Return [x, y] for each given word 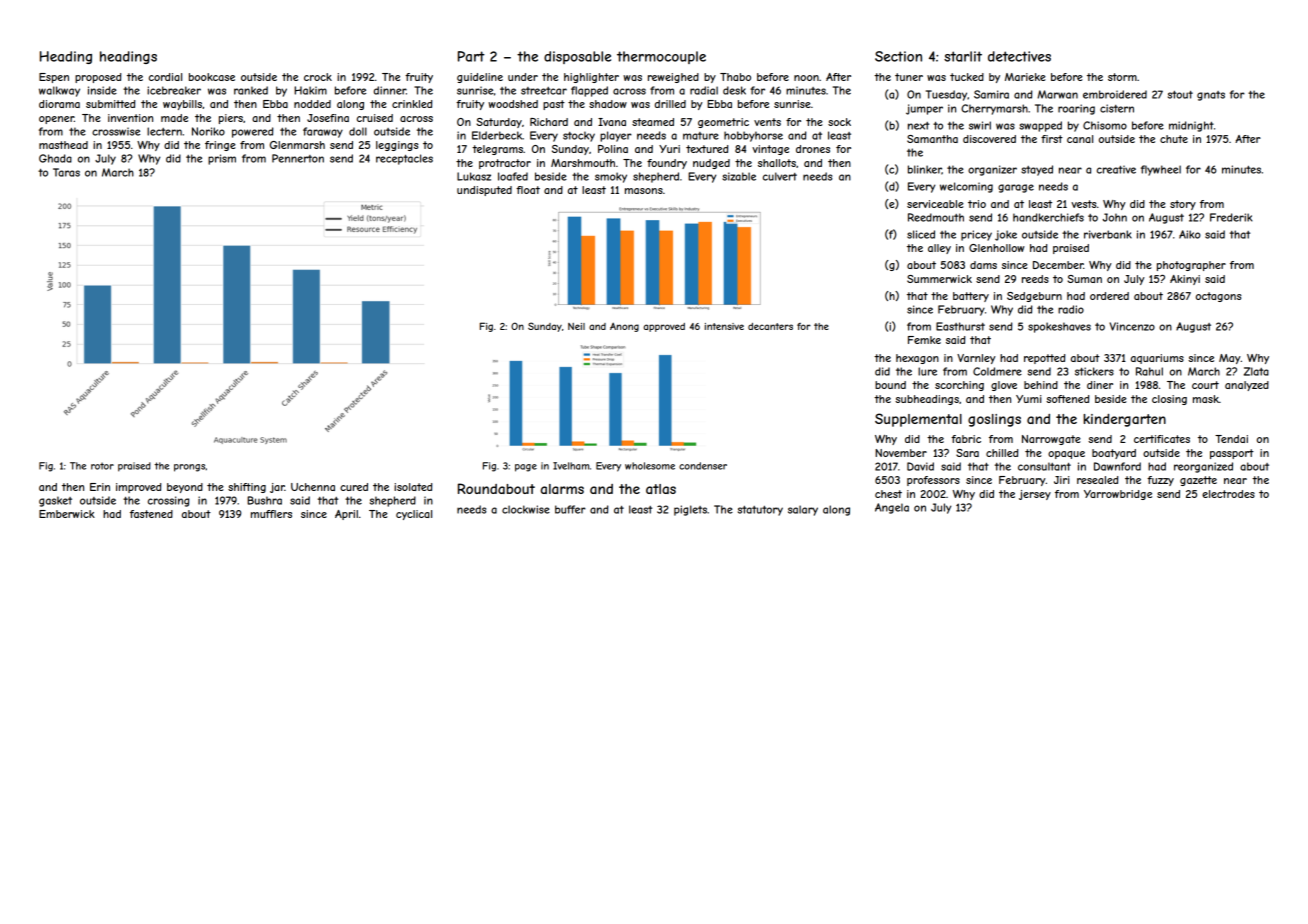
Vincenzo [1132, 326]
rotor [102, 466]
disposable [577, 57]
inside [102, 90]
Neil [576, 326]
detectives [1019, 56]
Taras [66, 172]
